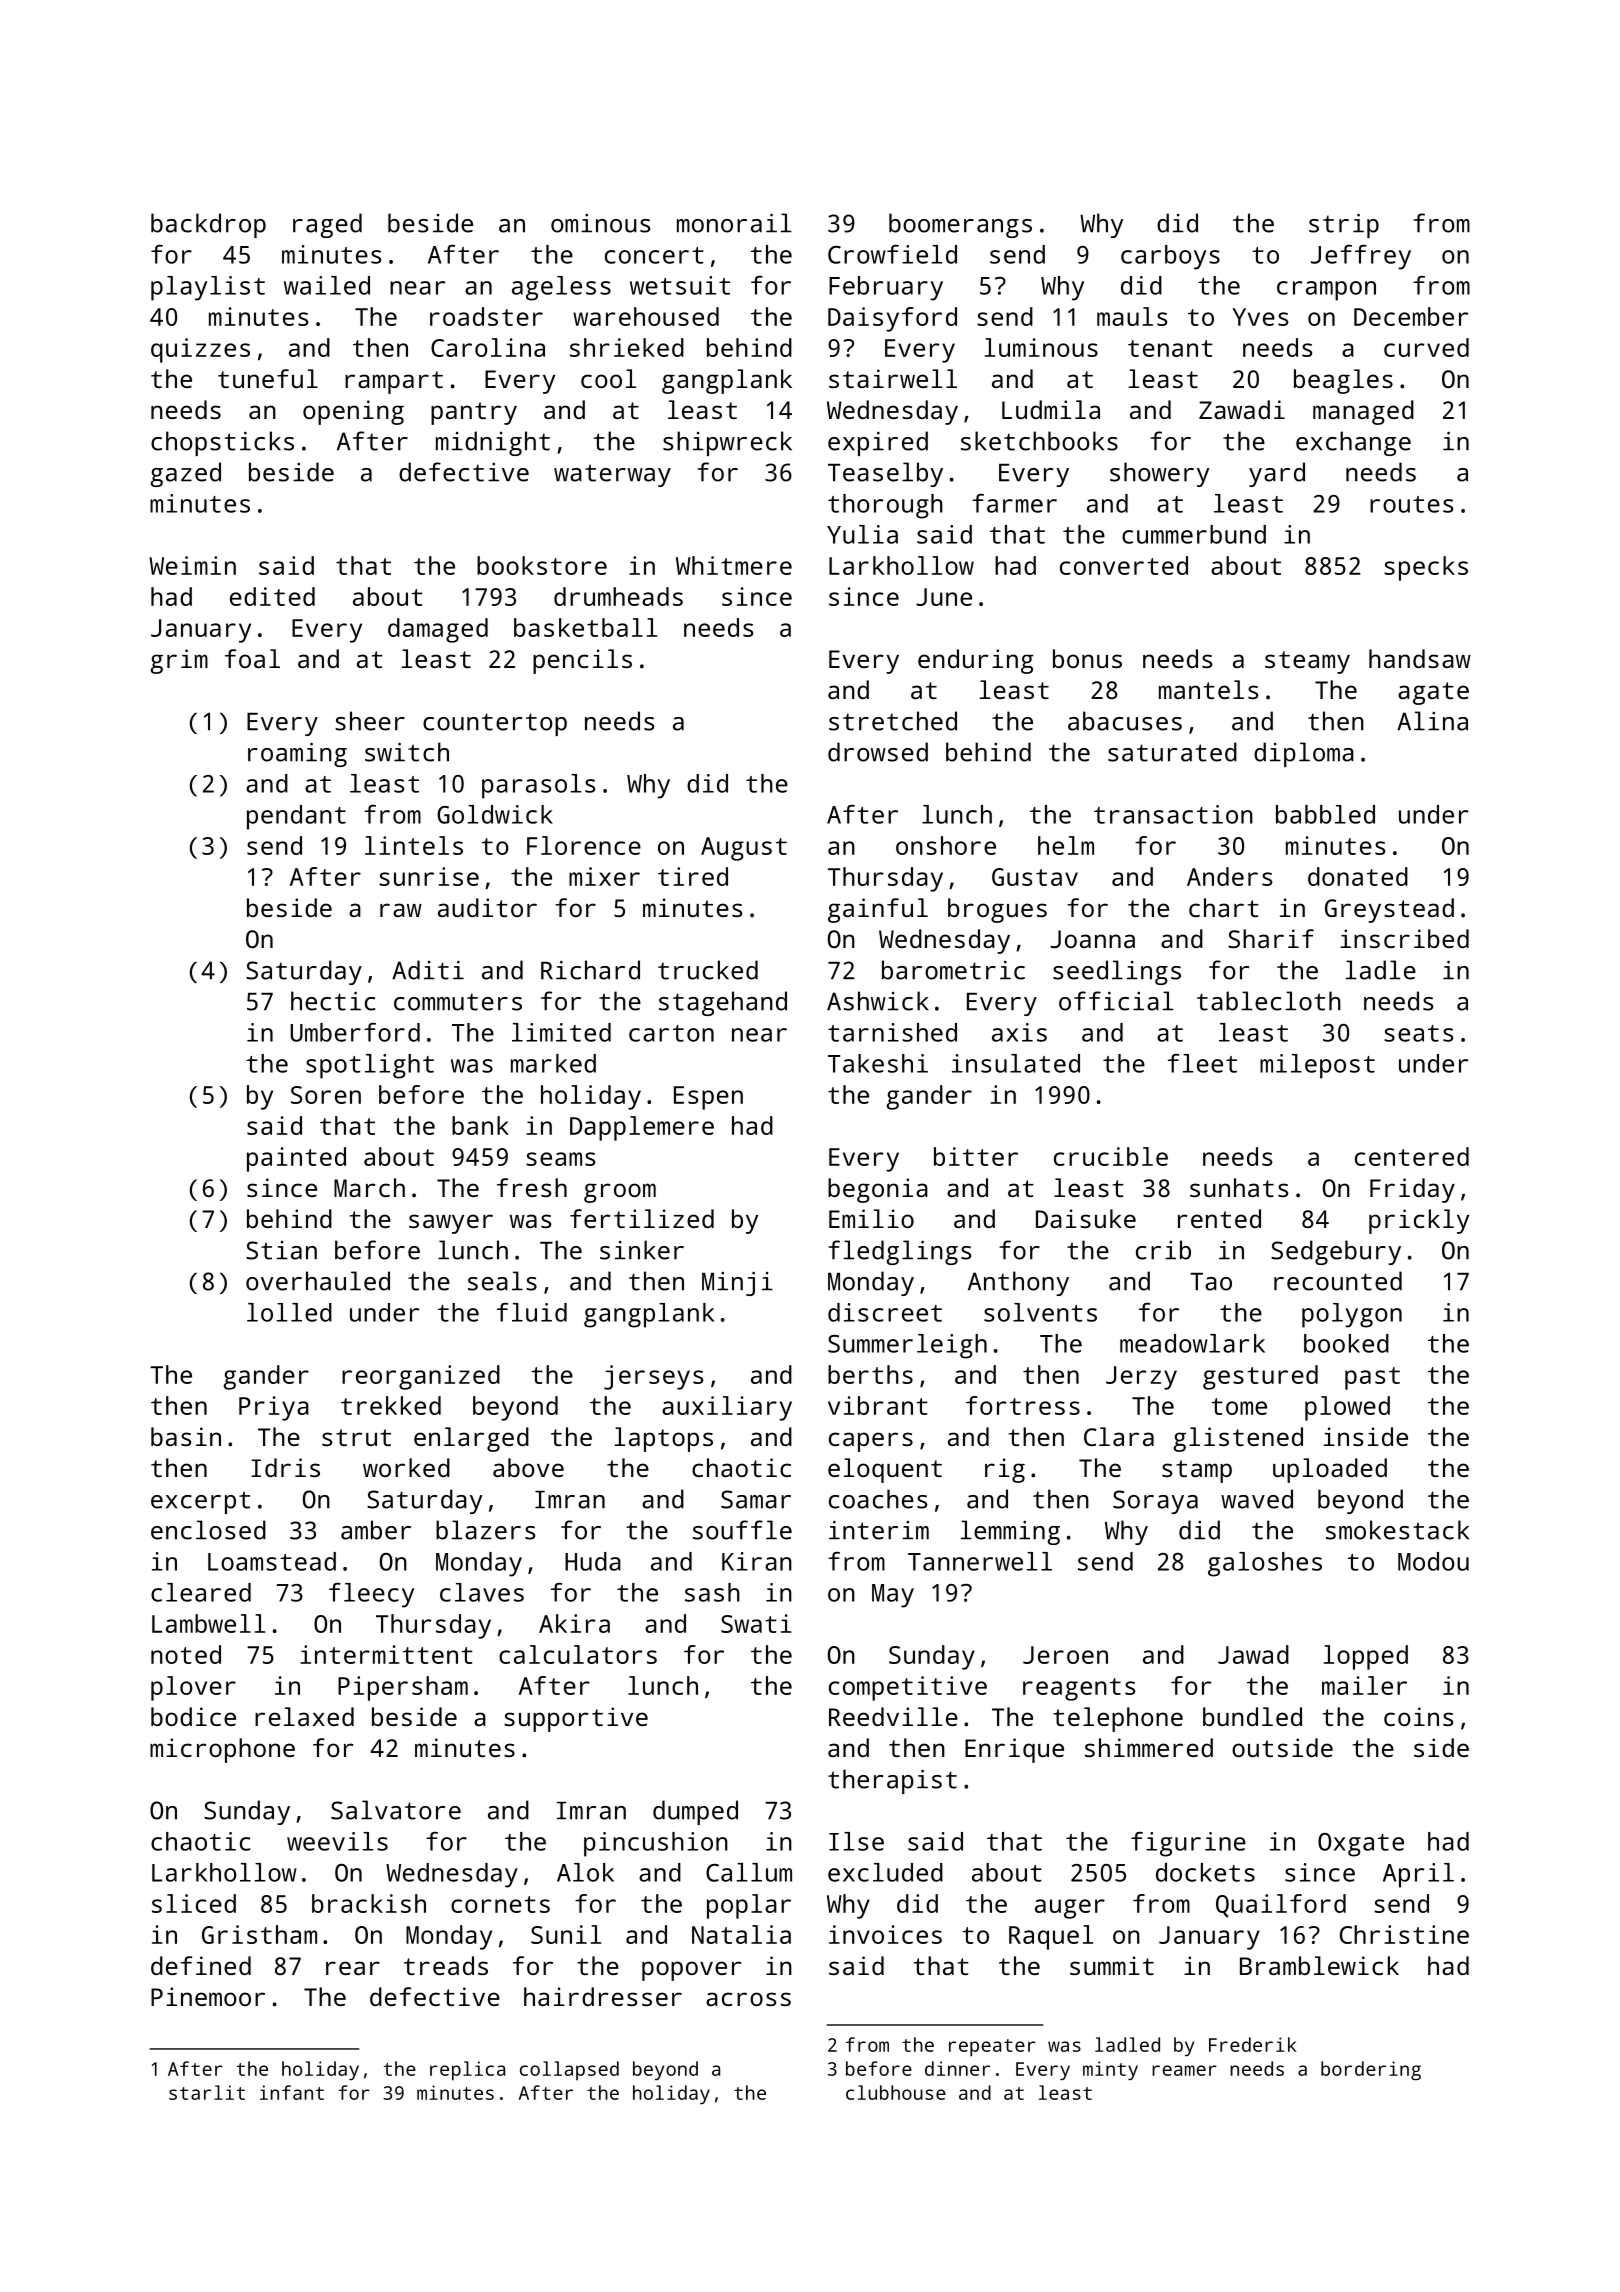  I want to click on tired, so click(693, 876).
